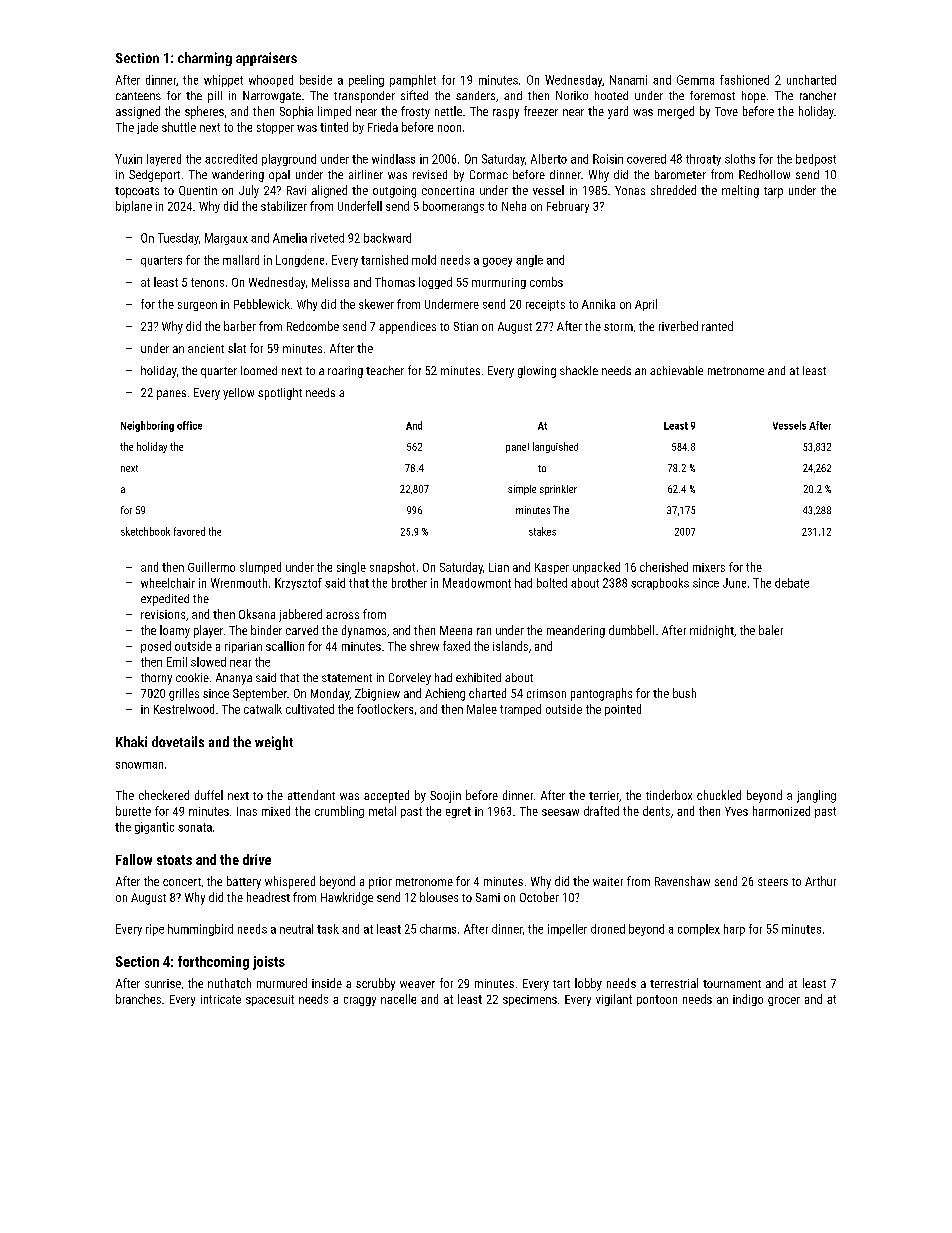 This screenshot has height=1233, width=952. I want to click on glowing, so click(537, 372).
